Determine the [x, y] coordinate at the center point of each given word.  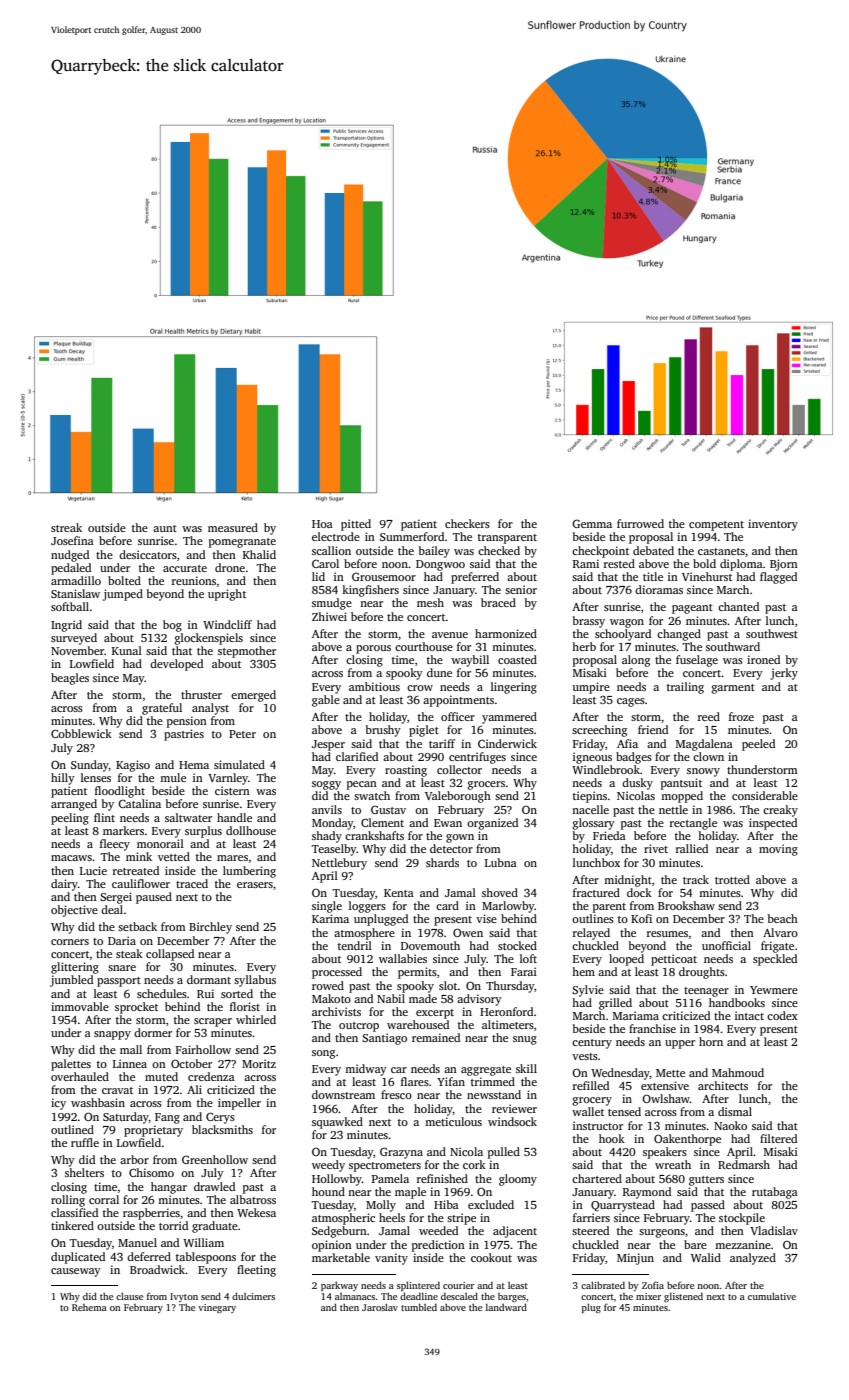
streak [66, 527]
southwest [772, 633]
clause [129, 1296]
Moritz [259, 1063]
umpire [591, 688]
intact [749, 1015]
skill [526, 1068]
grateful [162, 709]
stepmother [247, 652]
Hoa [322, 524]
